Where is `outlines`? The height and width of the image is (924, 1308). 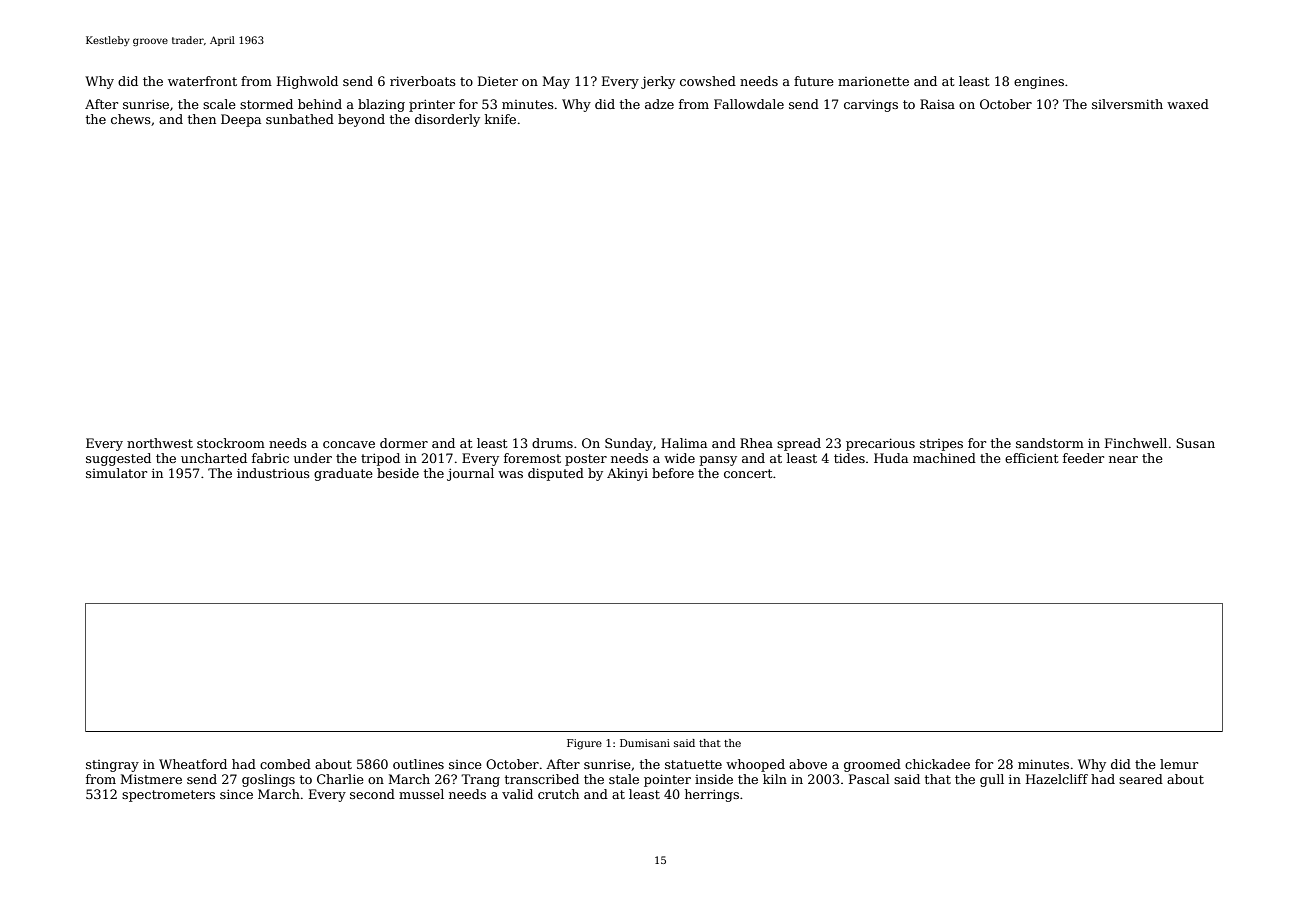 outlines is located at coordinates (418, 764).
